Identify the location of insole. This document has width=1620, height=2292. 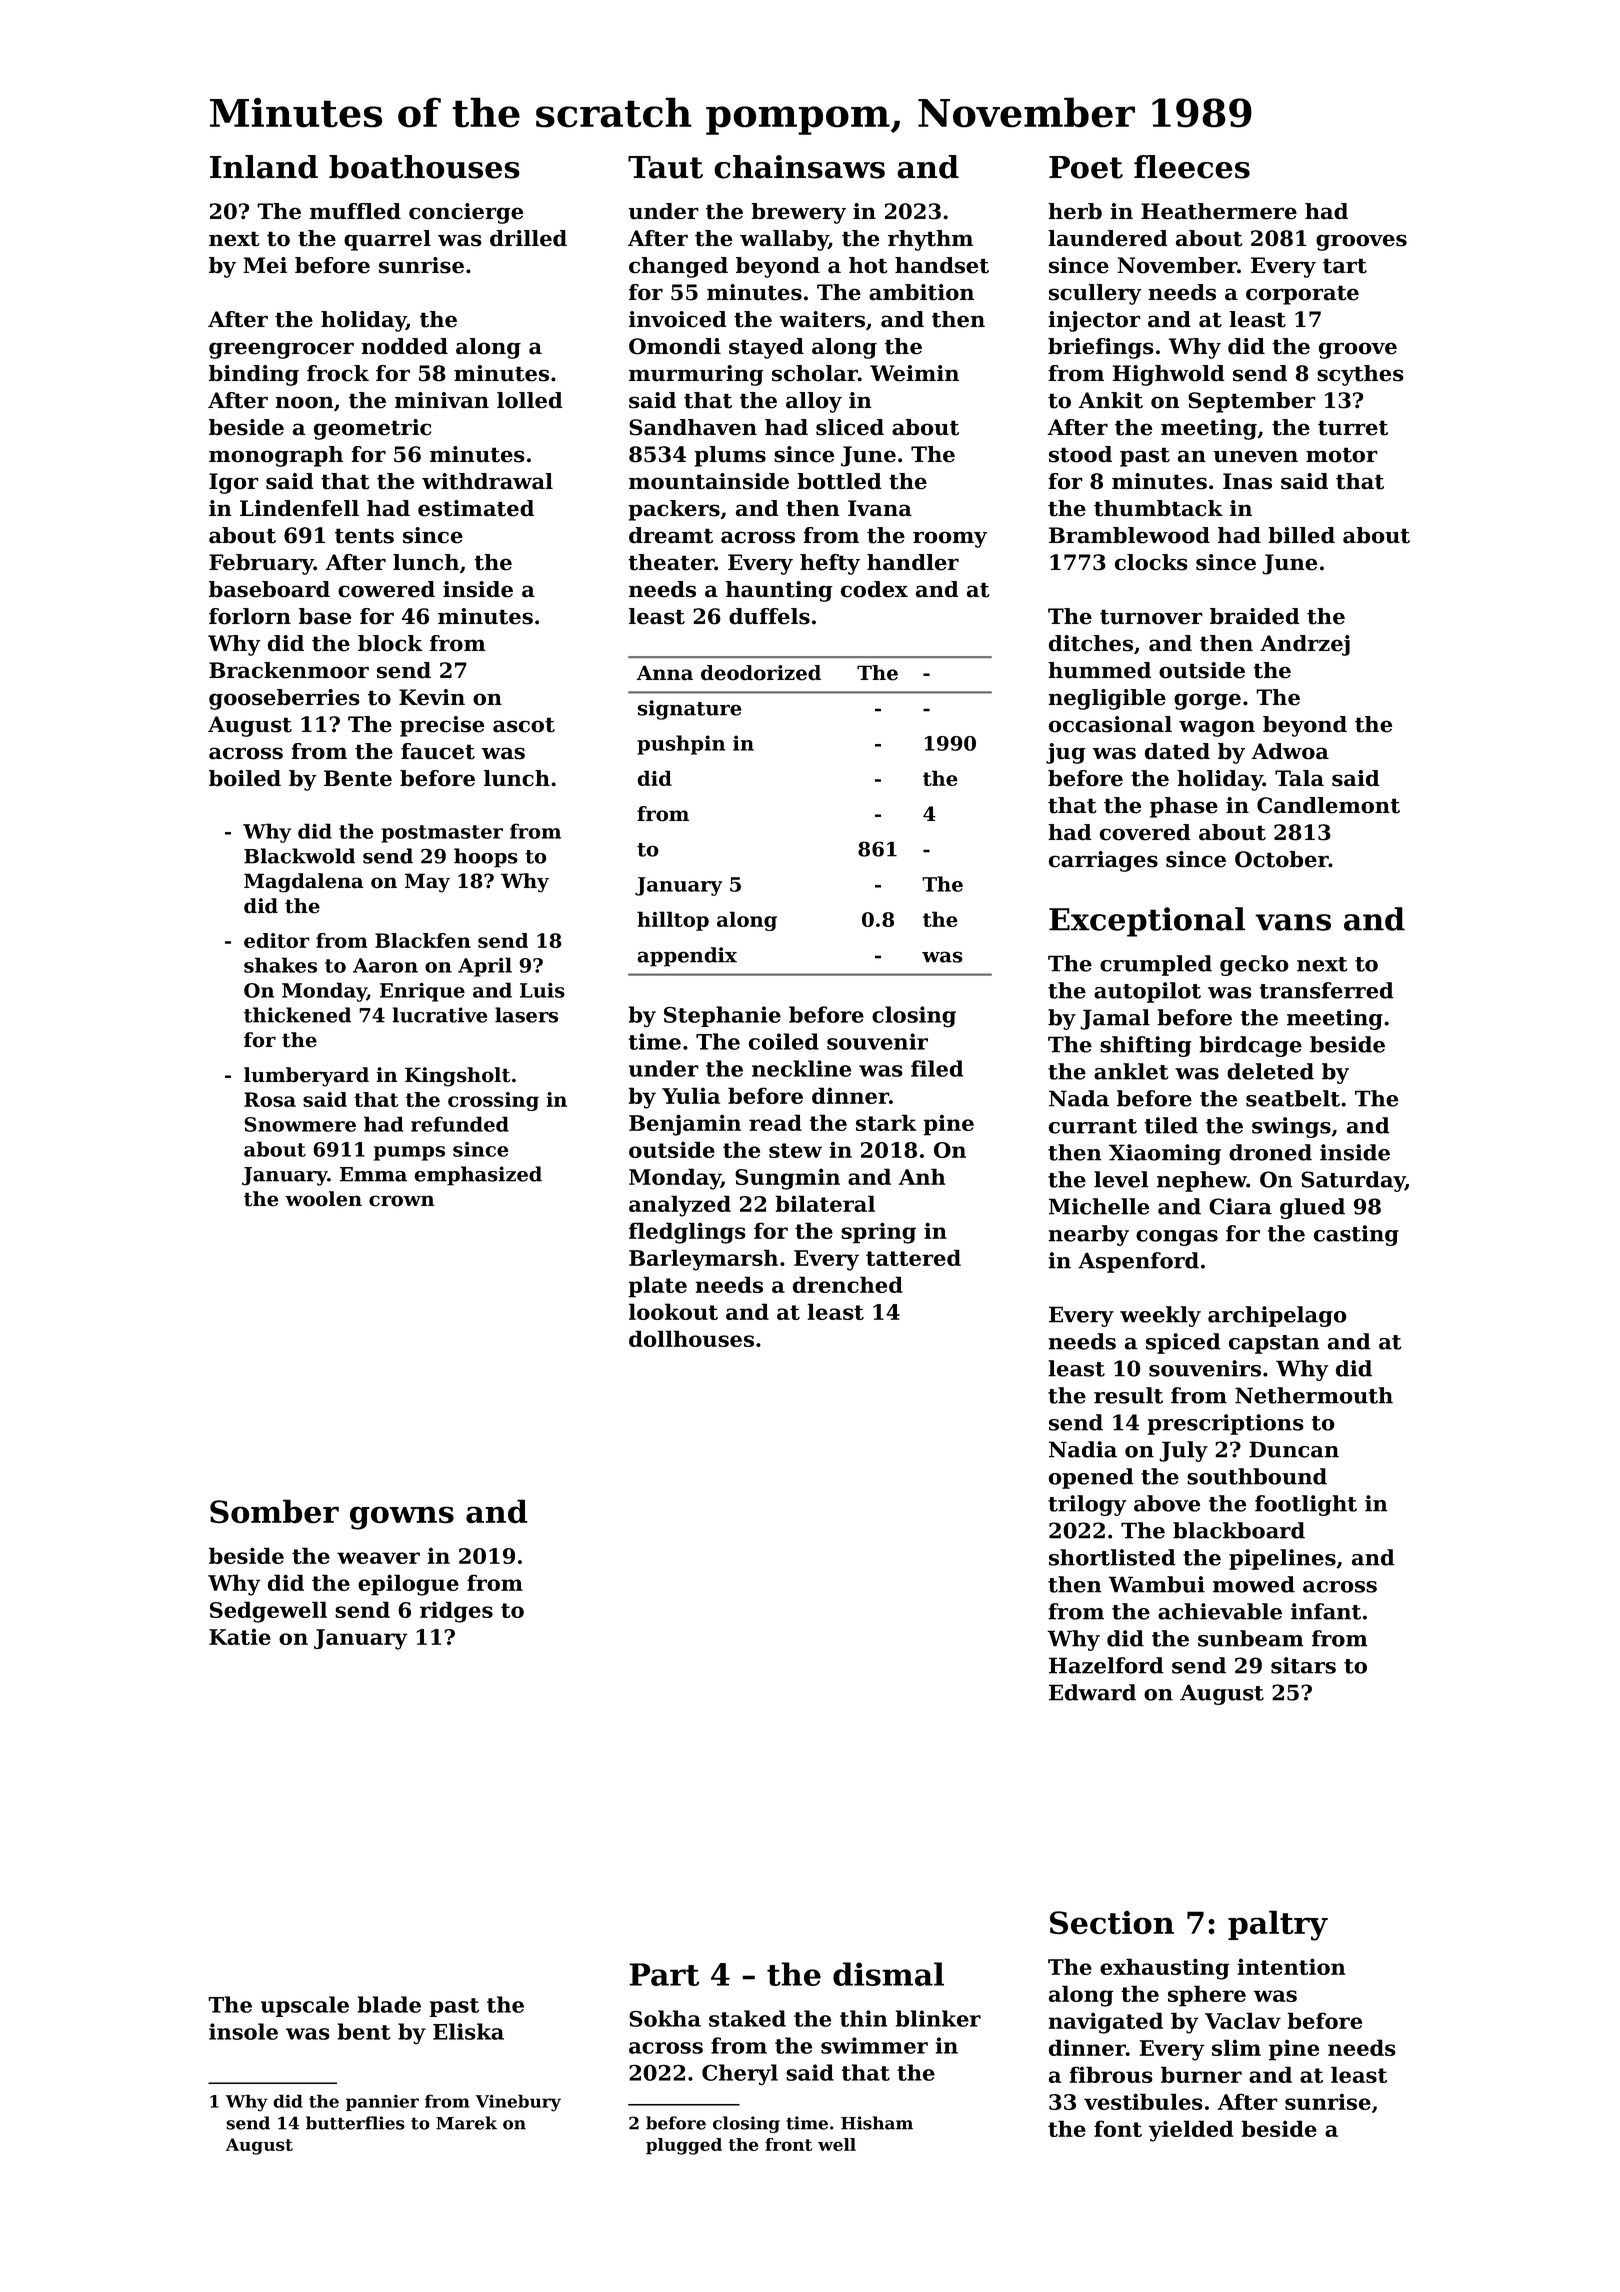
(243, 2031).
